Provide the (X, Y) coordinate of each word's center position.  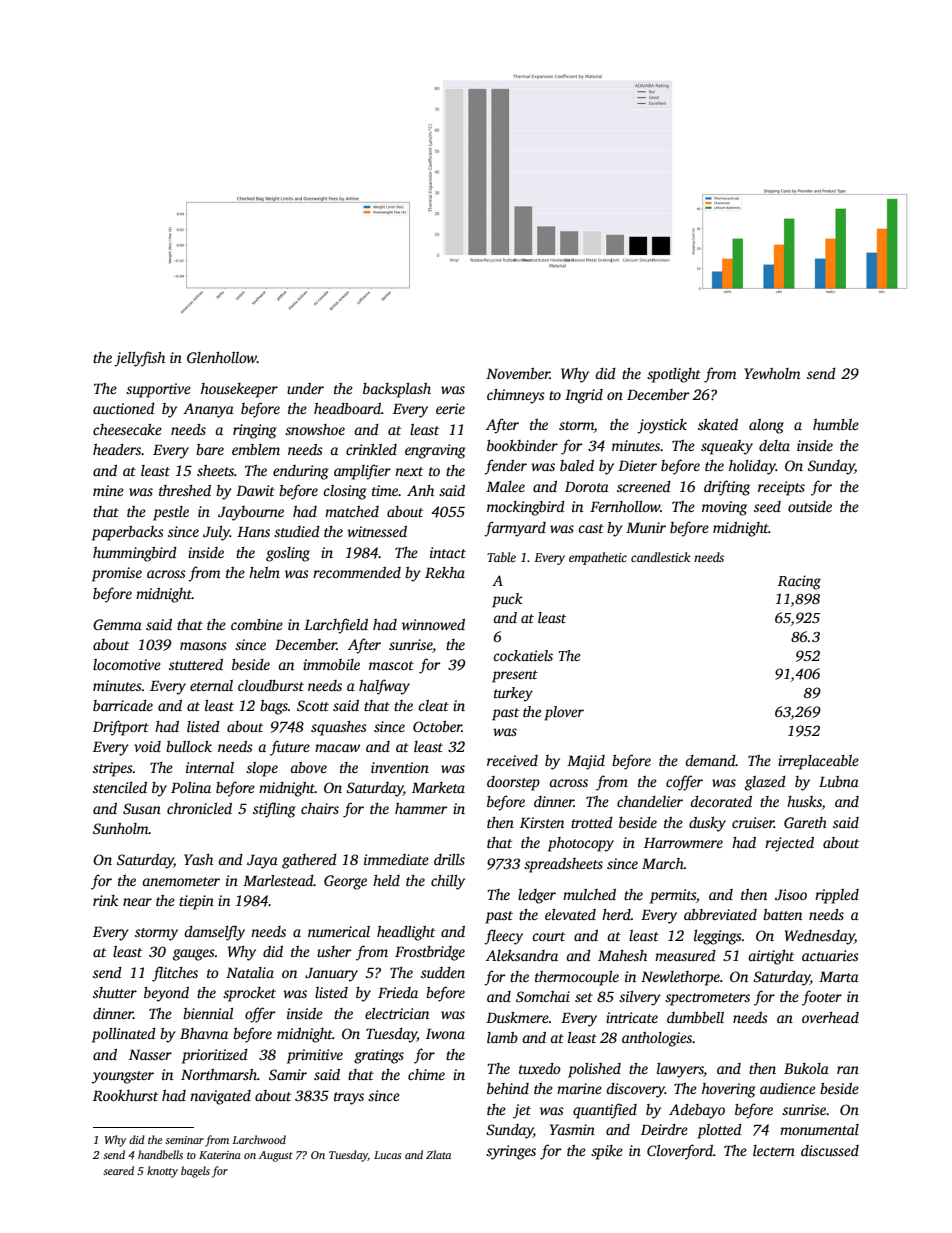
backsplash (397, 390)
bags (274, 707)
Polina (191, 787)
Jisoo (791, 894)
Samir (288, 1074)
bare (210, 449)
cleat (433, 705)
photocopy (581, 844)
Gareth (805, 822)
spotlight (674, 375)
